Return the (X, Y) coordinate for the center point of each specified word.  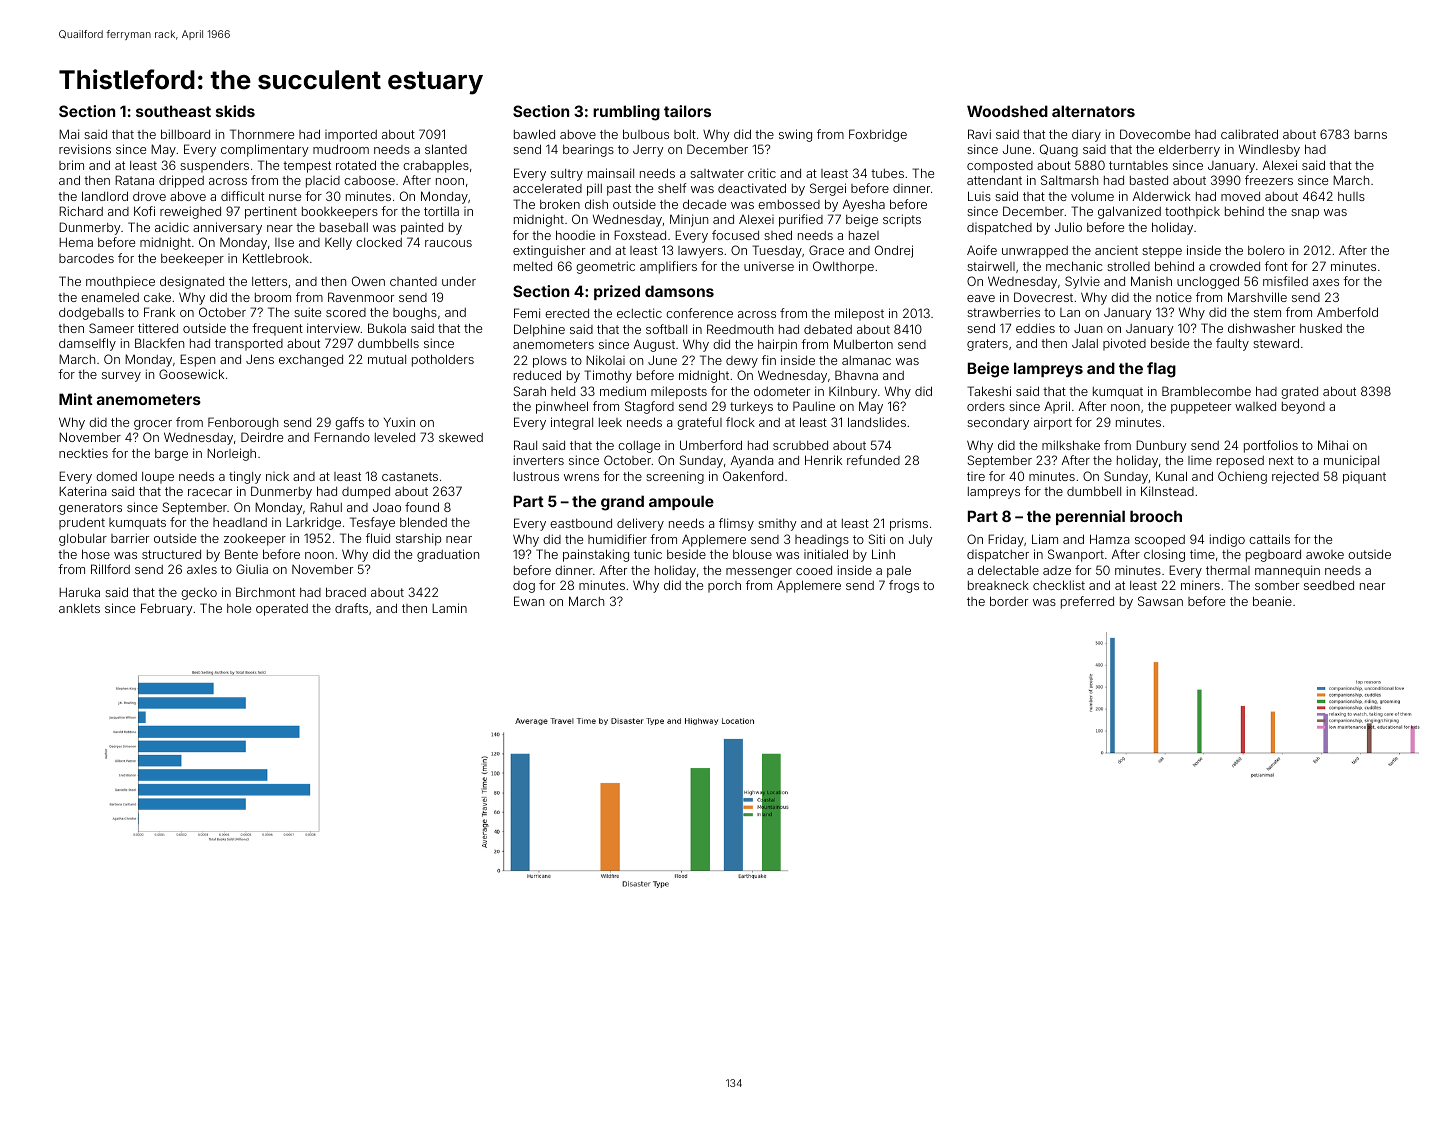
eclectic (639, 313)
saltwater (717, 173)
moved (1240, 196)
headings (822, 540)
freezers (1269, 180)
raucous (448, 243)
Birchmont (265, 592)
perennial (1090, 517)
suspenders (214, 166)
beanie (1272, 601)
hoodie (575, 235)
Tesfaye (372, 523)
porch (724, 587)
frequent (277, 329)
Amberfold (1347, 312)
